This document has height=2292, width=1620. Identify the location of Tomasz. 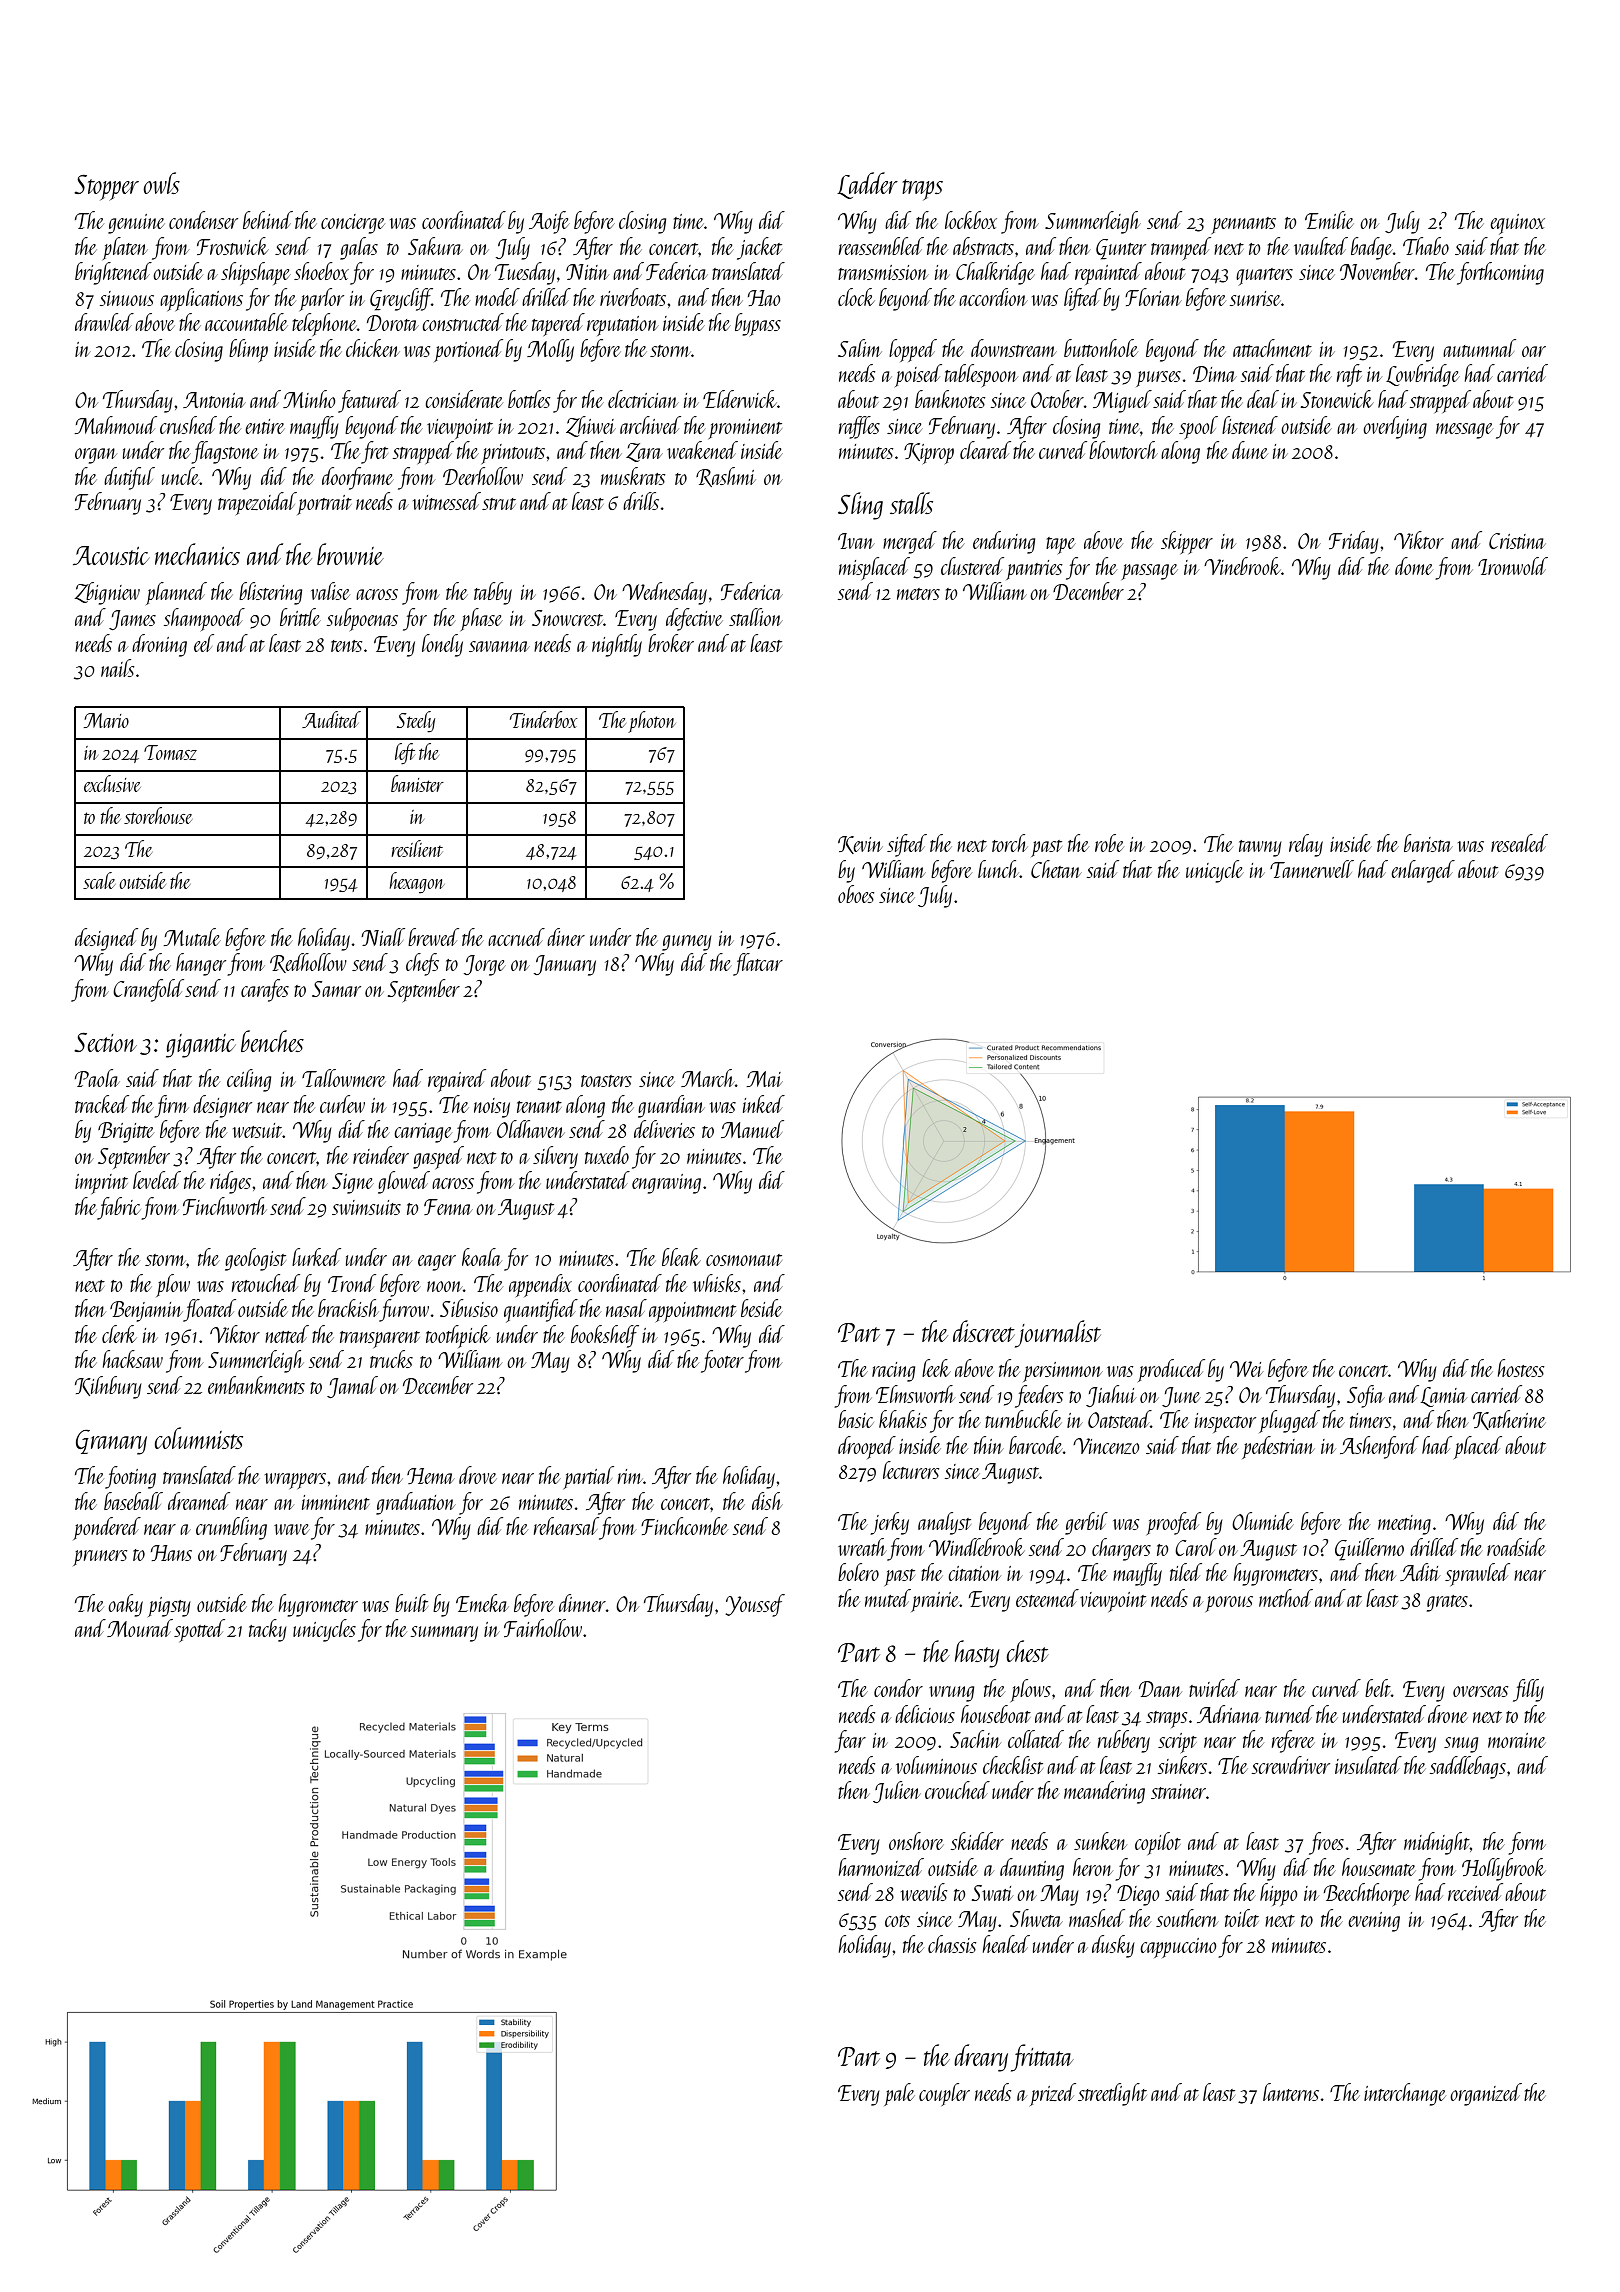
(170, 752).
